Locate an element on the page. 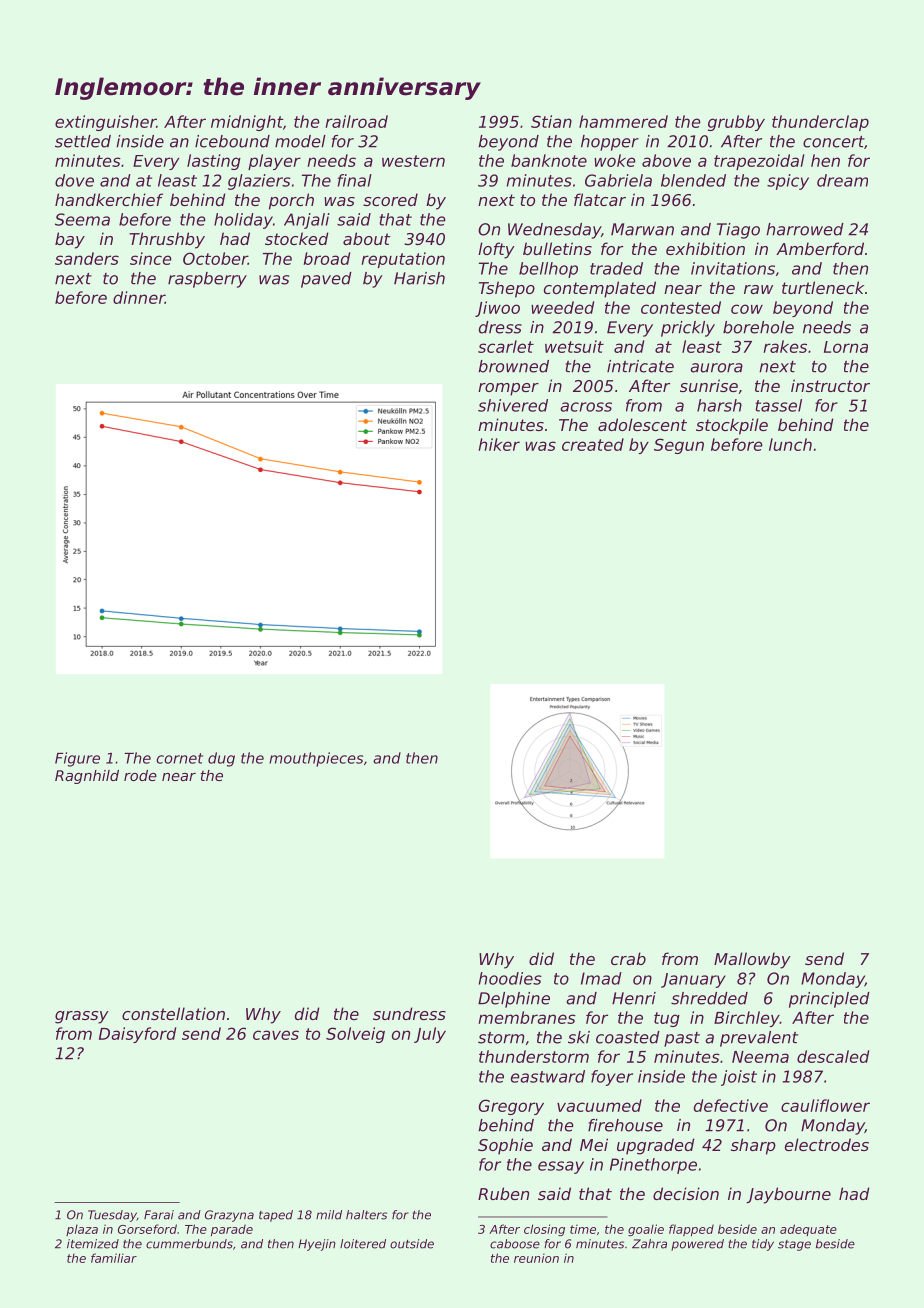  plaza is located at coordinates (82, 1230).
